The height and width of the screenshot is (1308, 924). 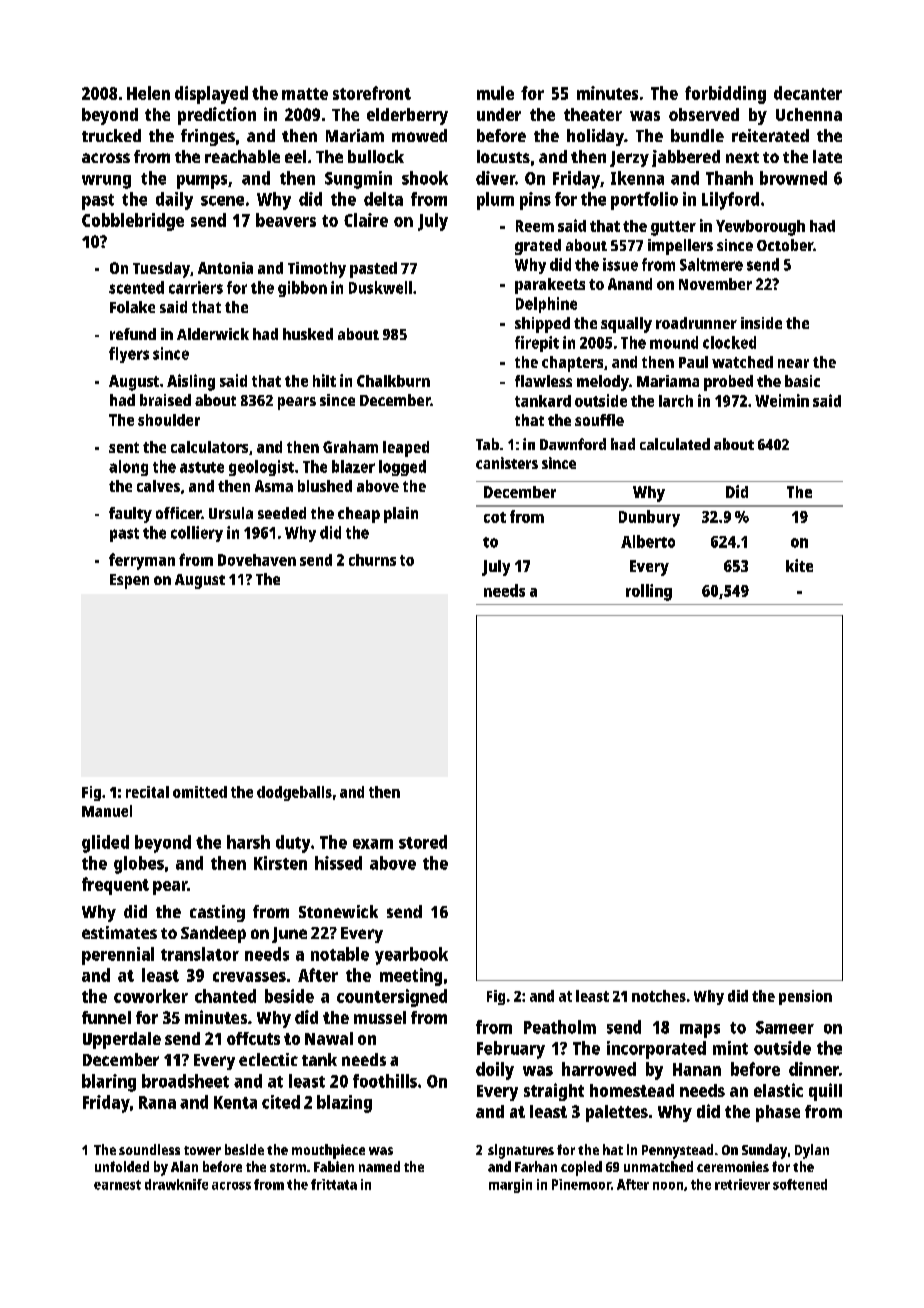 I want to click on pension, so click(x=805, y=997).
